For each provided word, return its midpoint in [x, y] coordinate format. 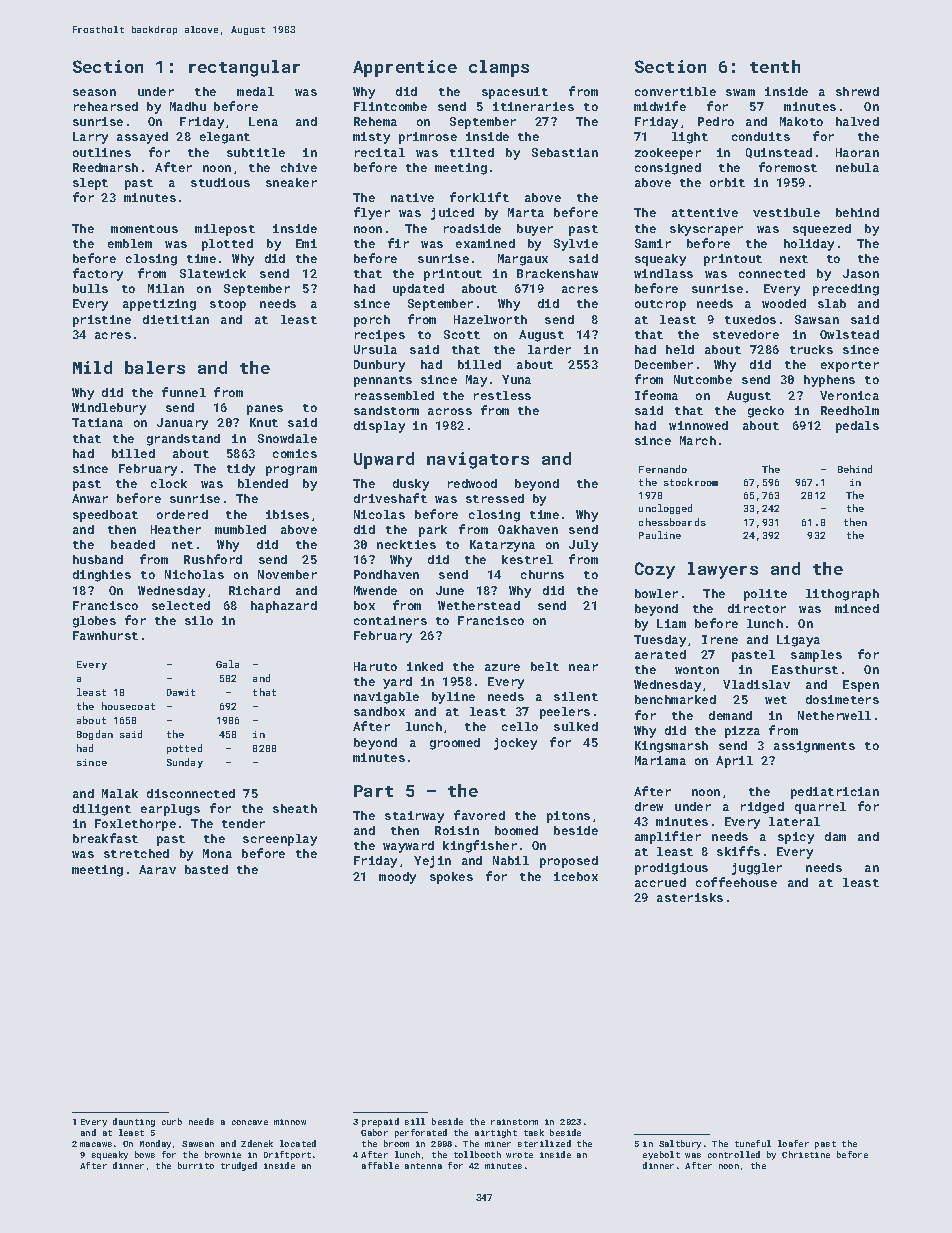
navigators [478, 460]
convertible [675, 91]
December [664, 364]
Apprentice [405, 68]
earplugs [170, 810]
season [94, 92]
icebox [576, 876]
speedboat [105, 516]
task [534, 1132]
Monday [155, 1144]
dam [835, 836]
